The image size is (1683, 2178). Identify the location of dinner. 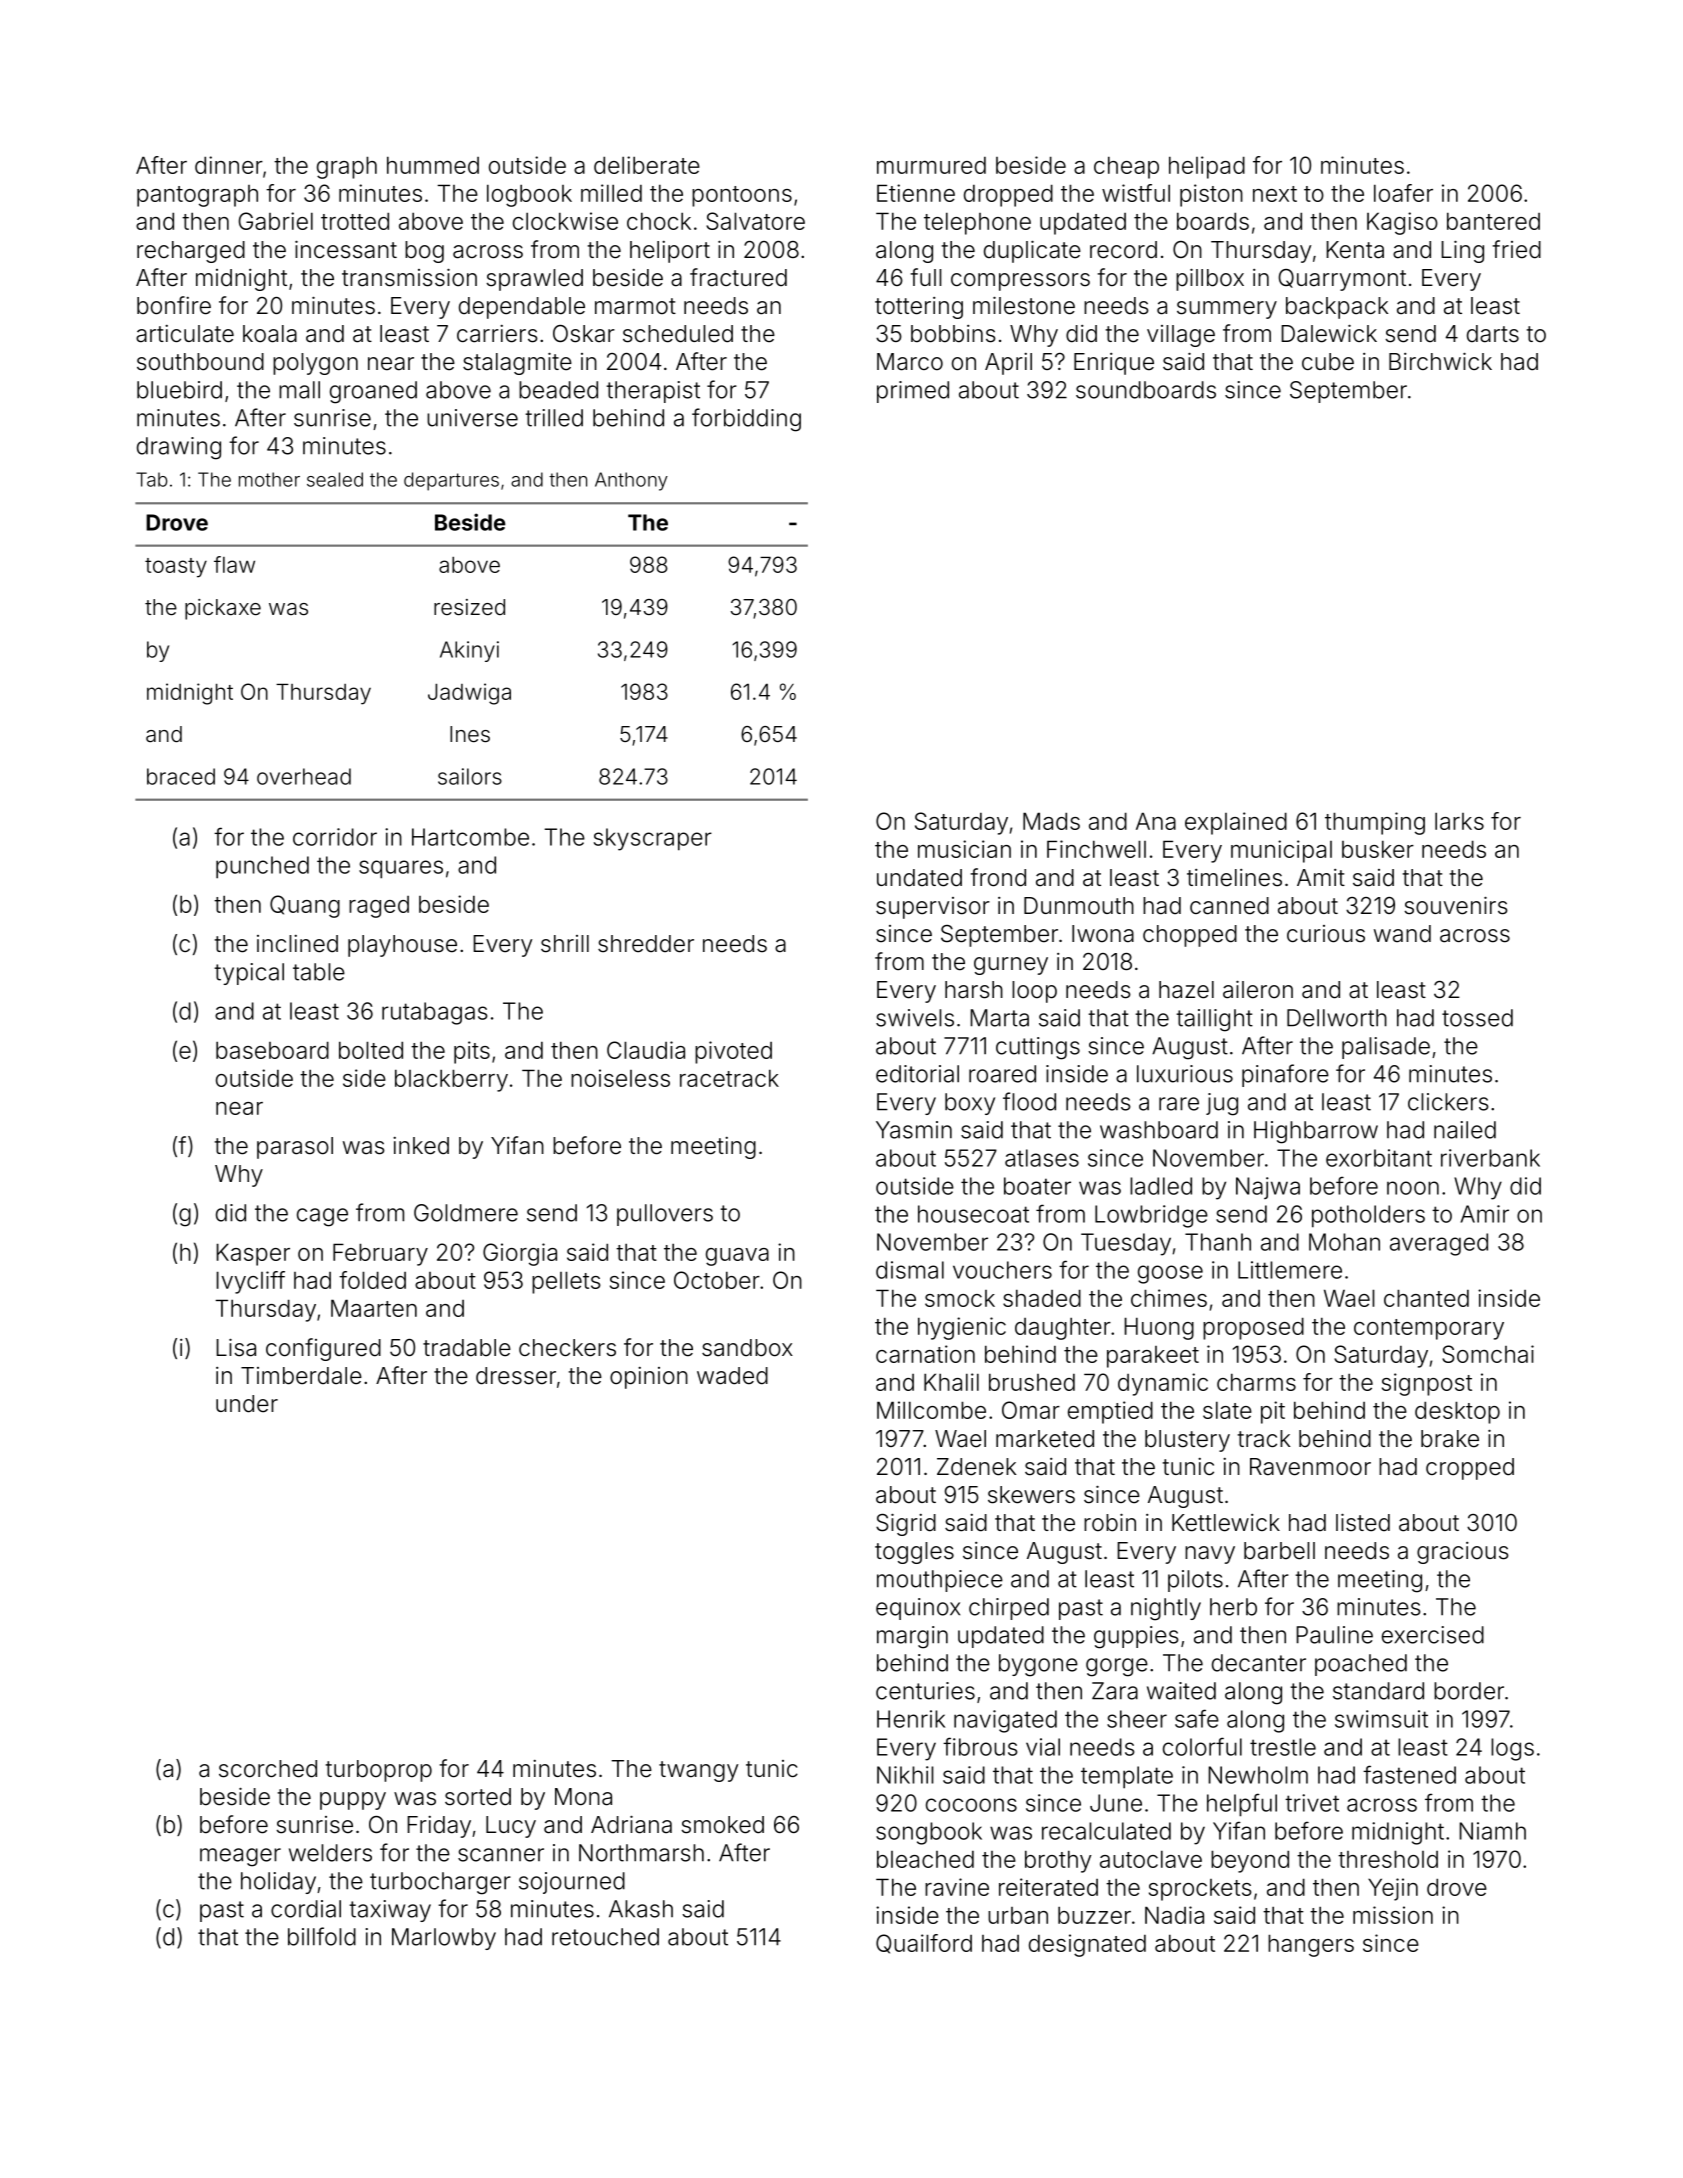
(229, 165).
